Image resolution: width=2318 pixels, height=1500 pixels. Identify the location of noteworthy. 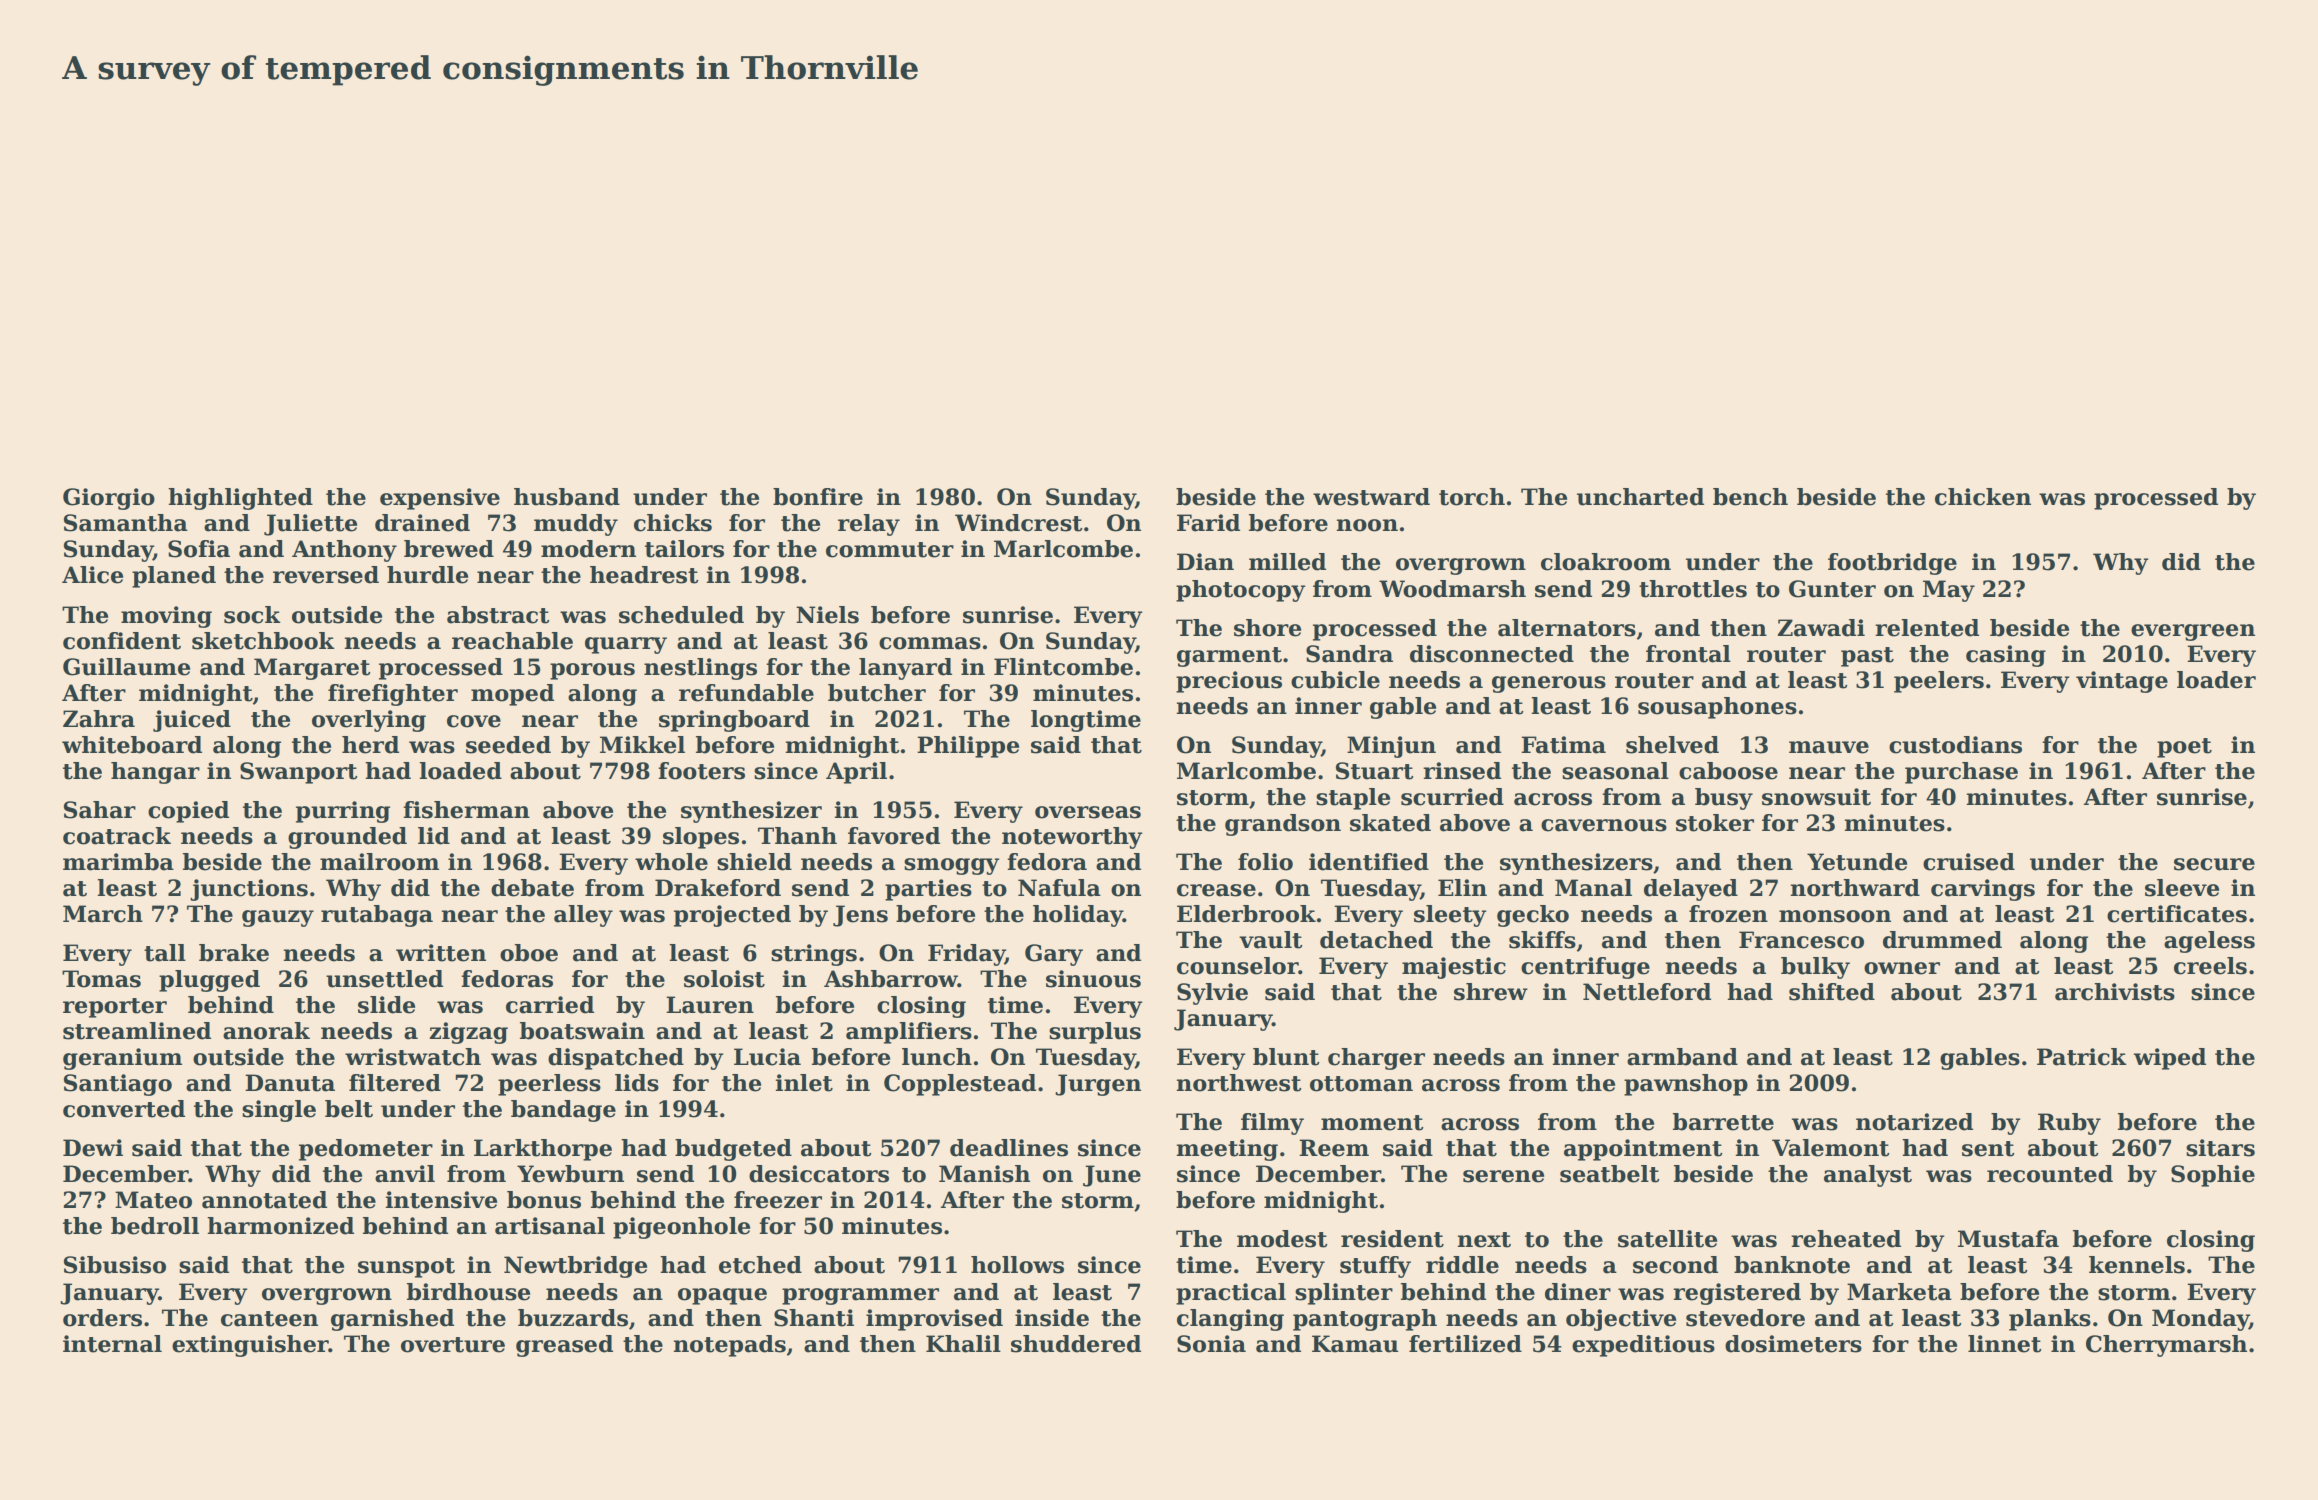
(1072, 838).
